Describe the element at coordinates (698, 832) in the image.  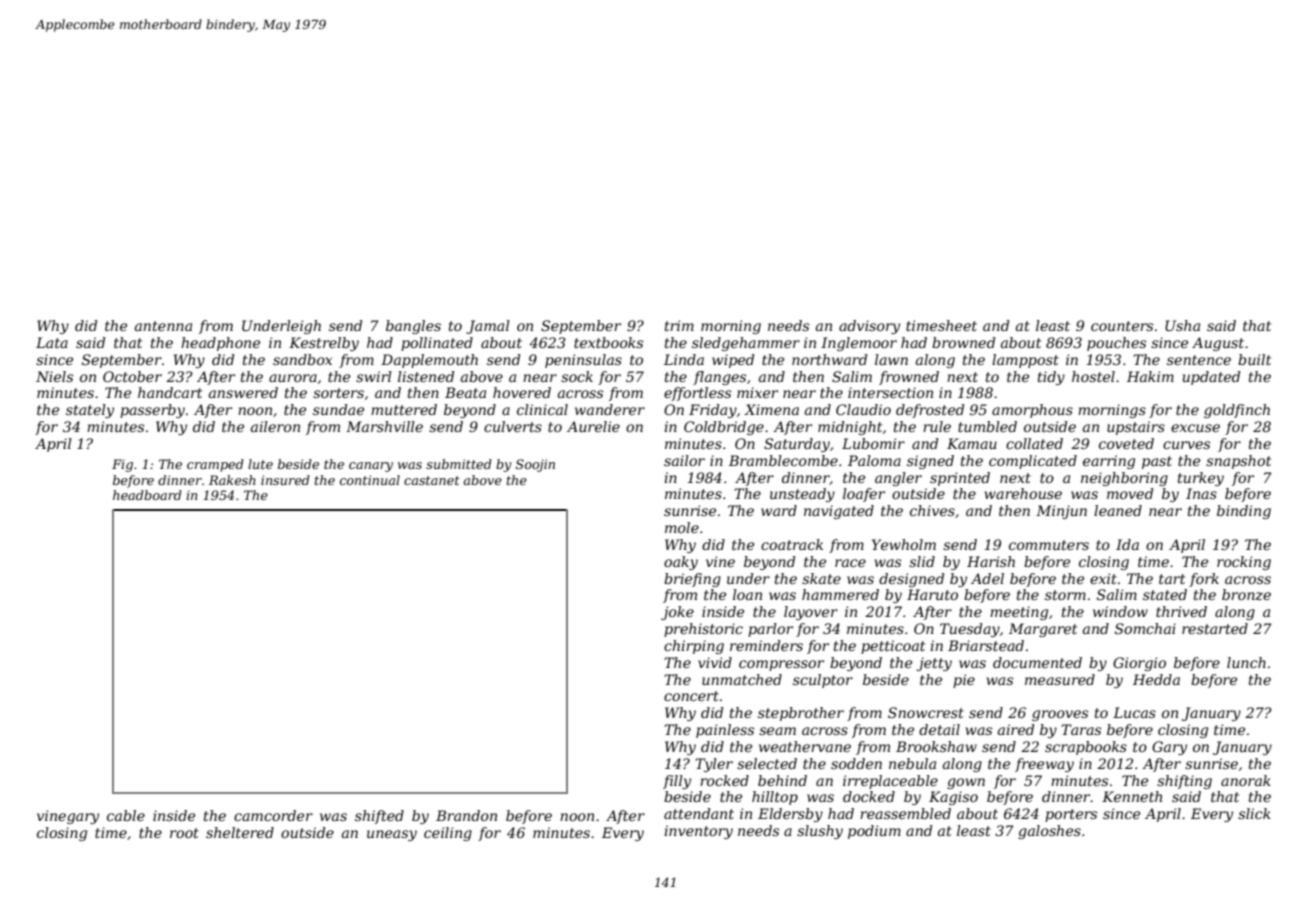
I see `inventory` at that location.
